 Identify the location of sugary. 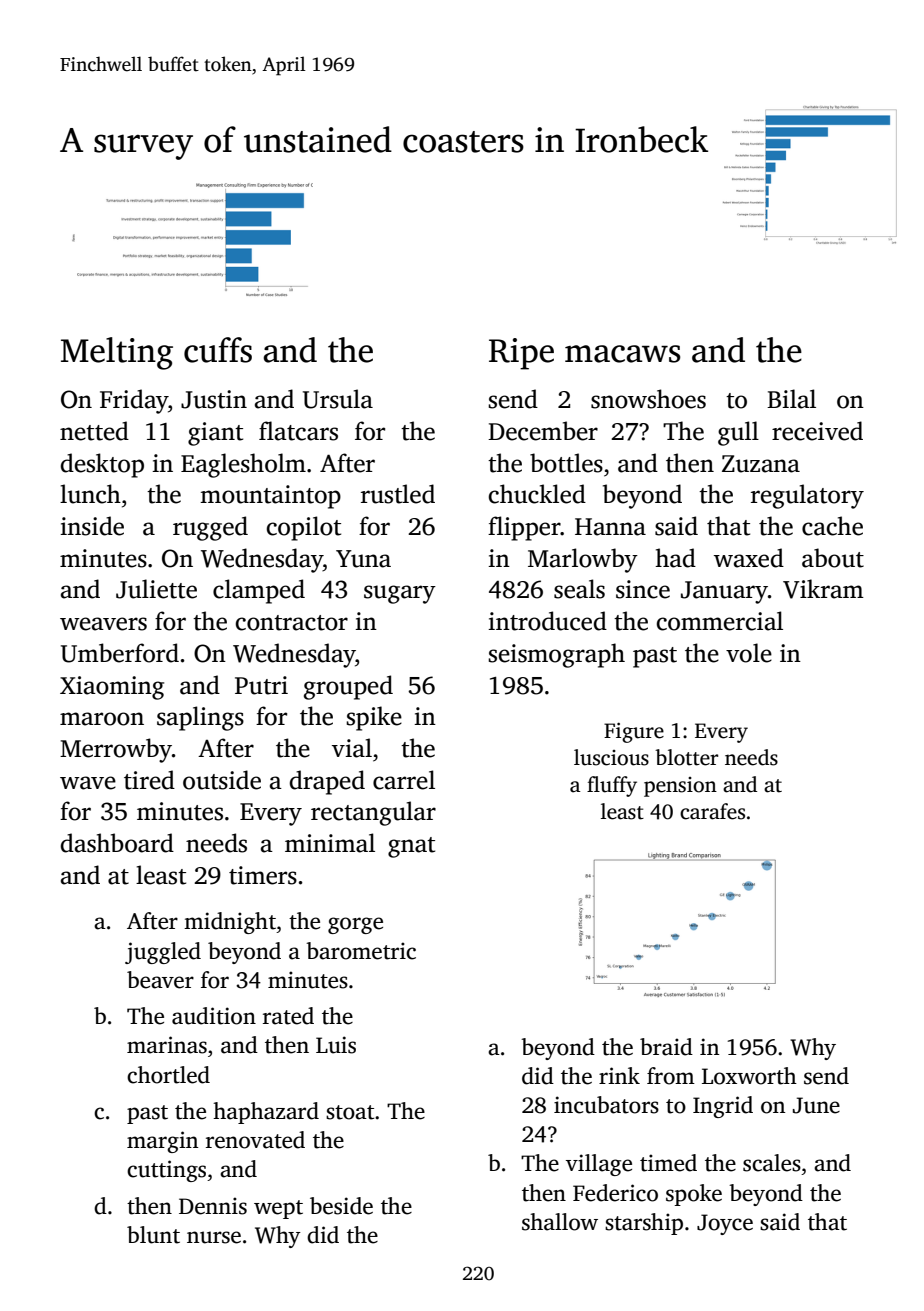
(400, 594).
